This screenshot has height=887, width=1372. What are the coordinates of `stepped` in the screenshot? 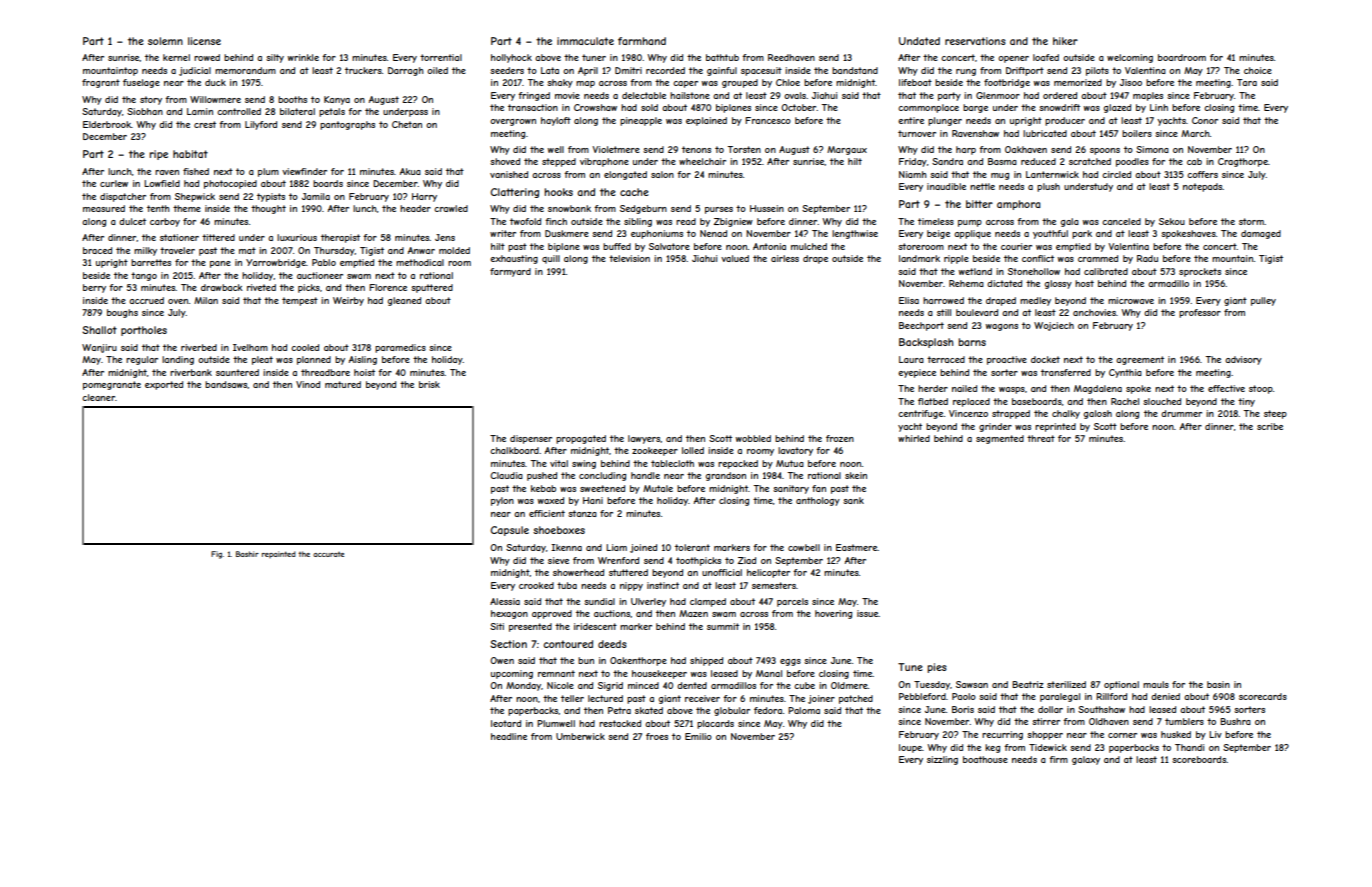 It's located at (559, 162).
